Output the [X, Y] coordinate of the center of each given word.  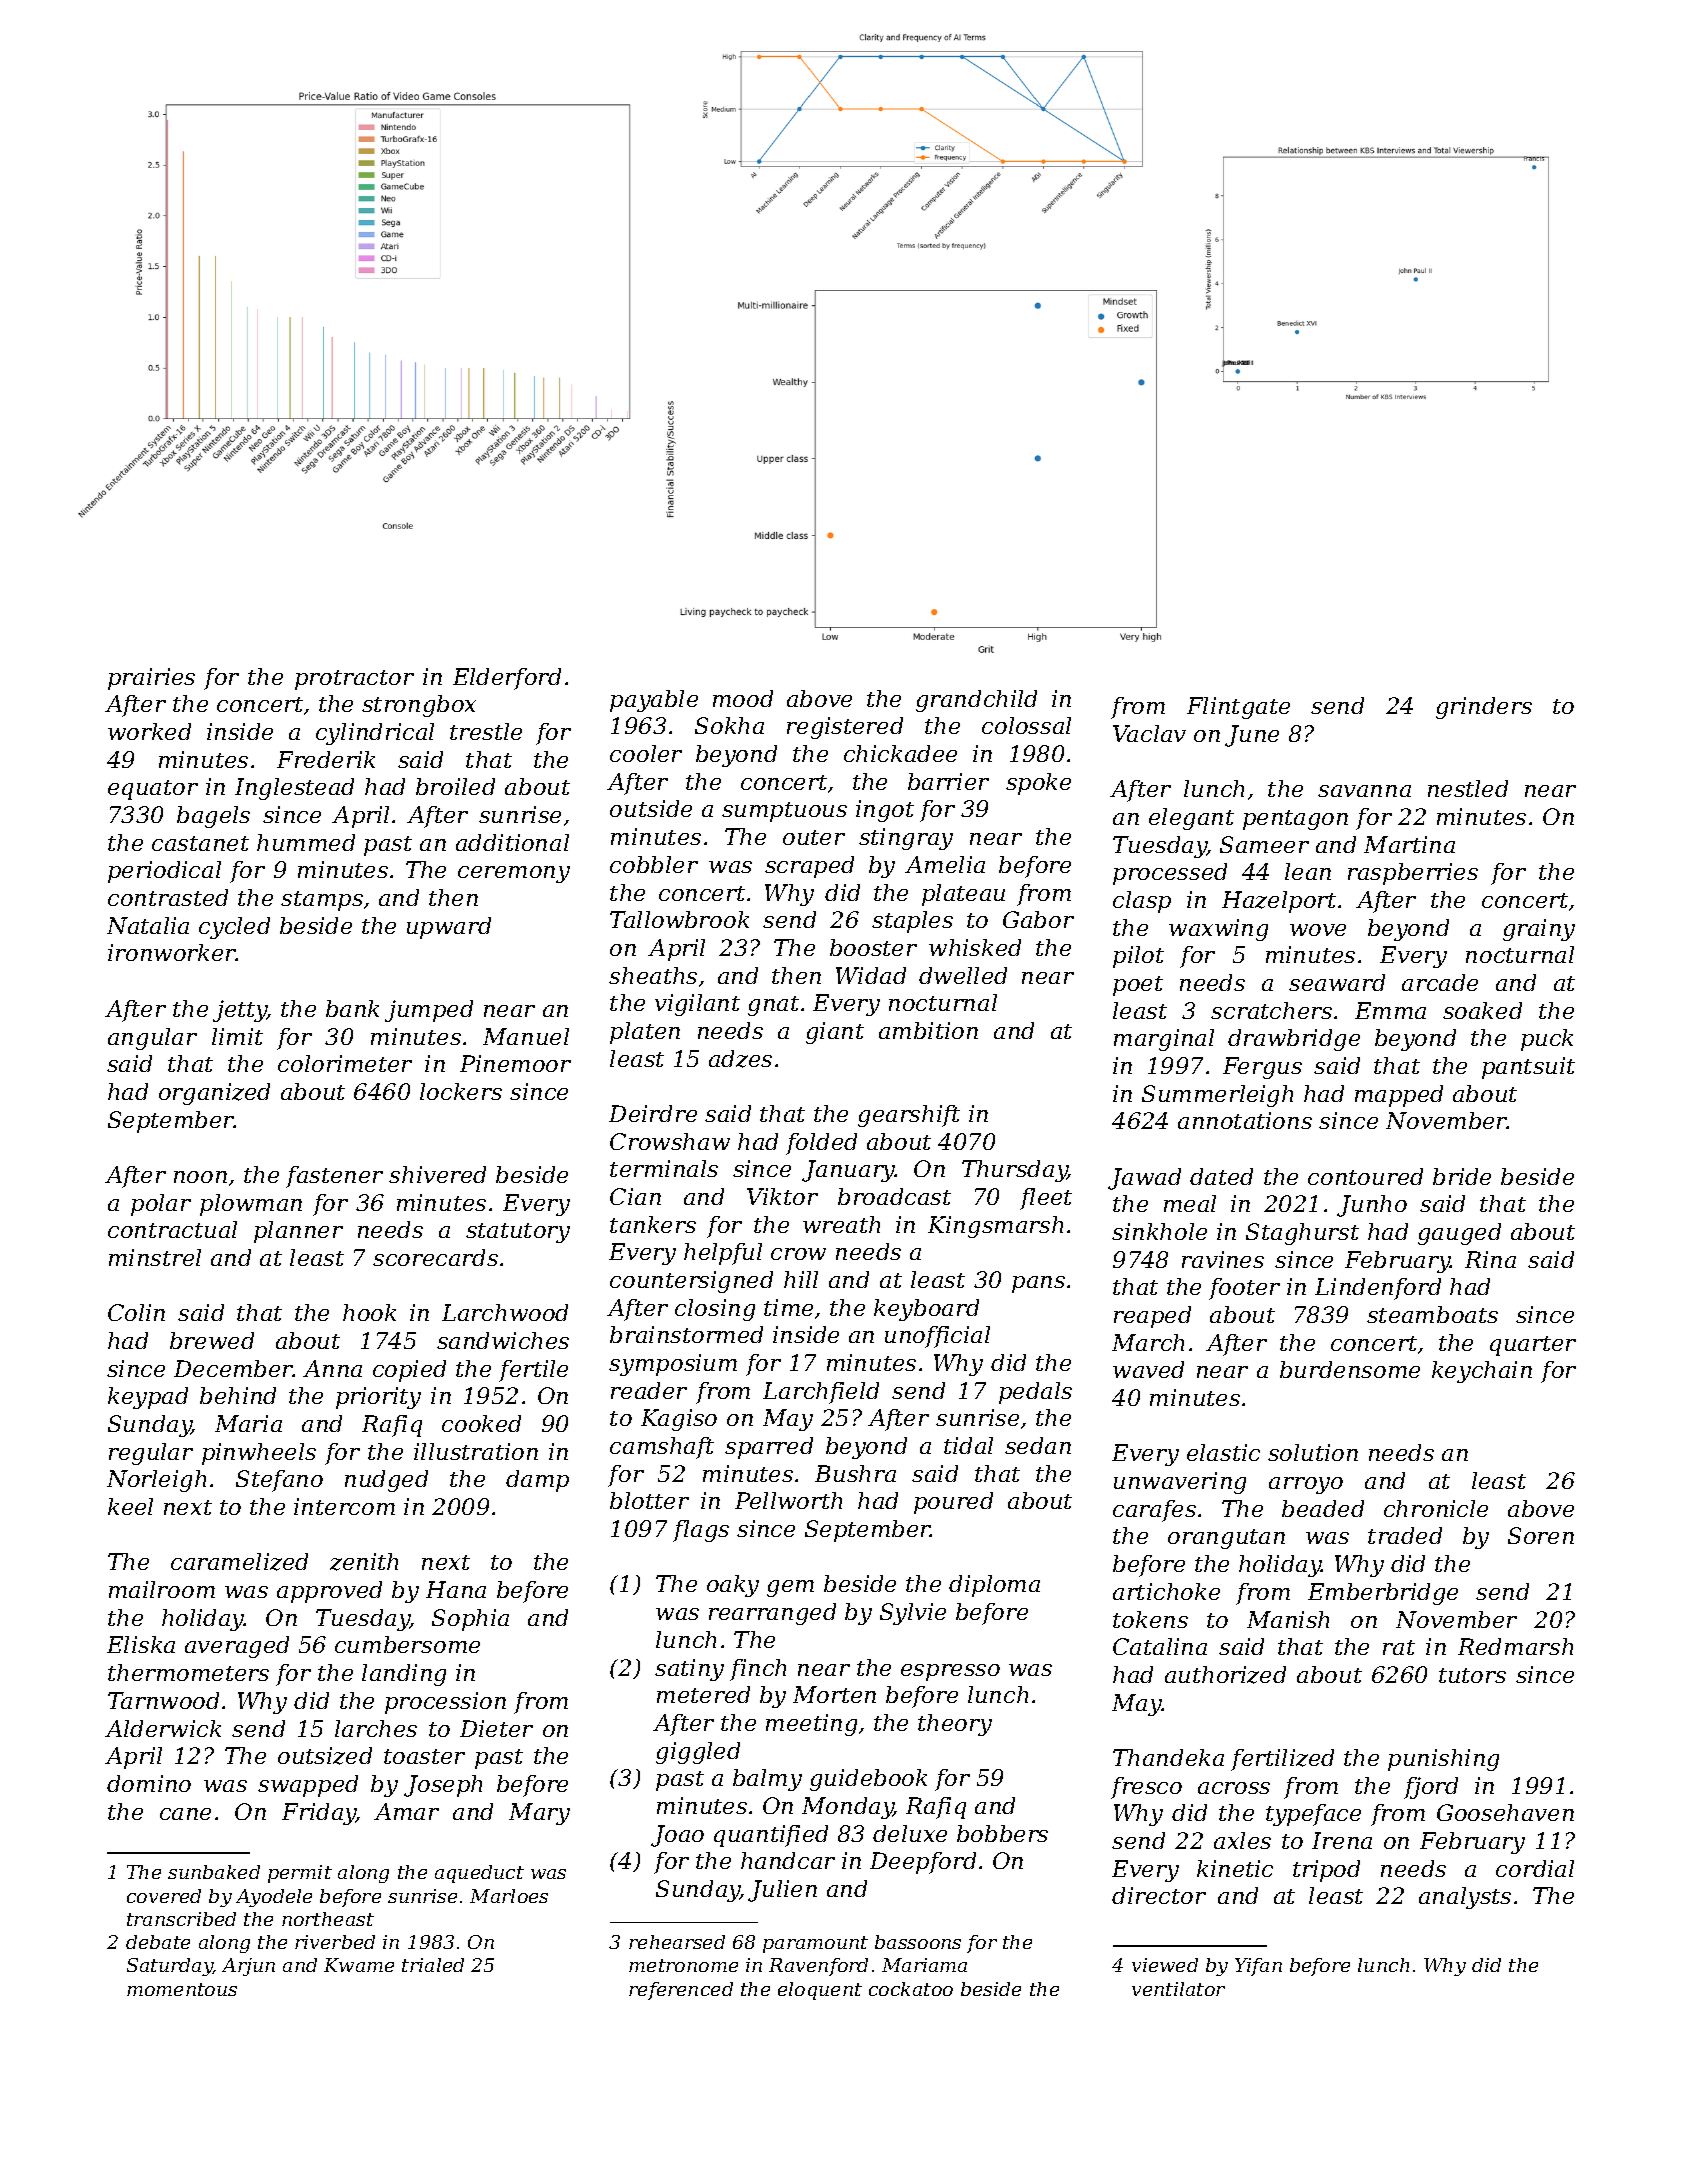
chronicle [1436, 1508]
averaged [237, 1647]
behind [238, 1395]
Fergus [1262, 1068]
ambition [928, 1030]
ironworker [172, 952]
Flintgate [1238, 708]
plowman [251, 1205]
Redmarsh [1515, 1646]
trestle [486, 731]
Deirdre [653, 1113]
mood [743, 698]
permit [300, 1874]
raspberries [1413, 874]
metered [703, 1694]
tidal [968, 1445]
